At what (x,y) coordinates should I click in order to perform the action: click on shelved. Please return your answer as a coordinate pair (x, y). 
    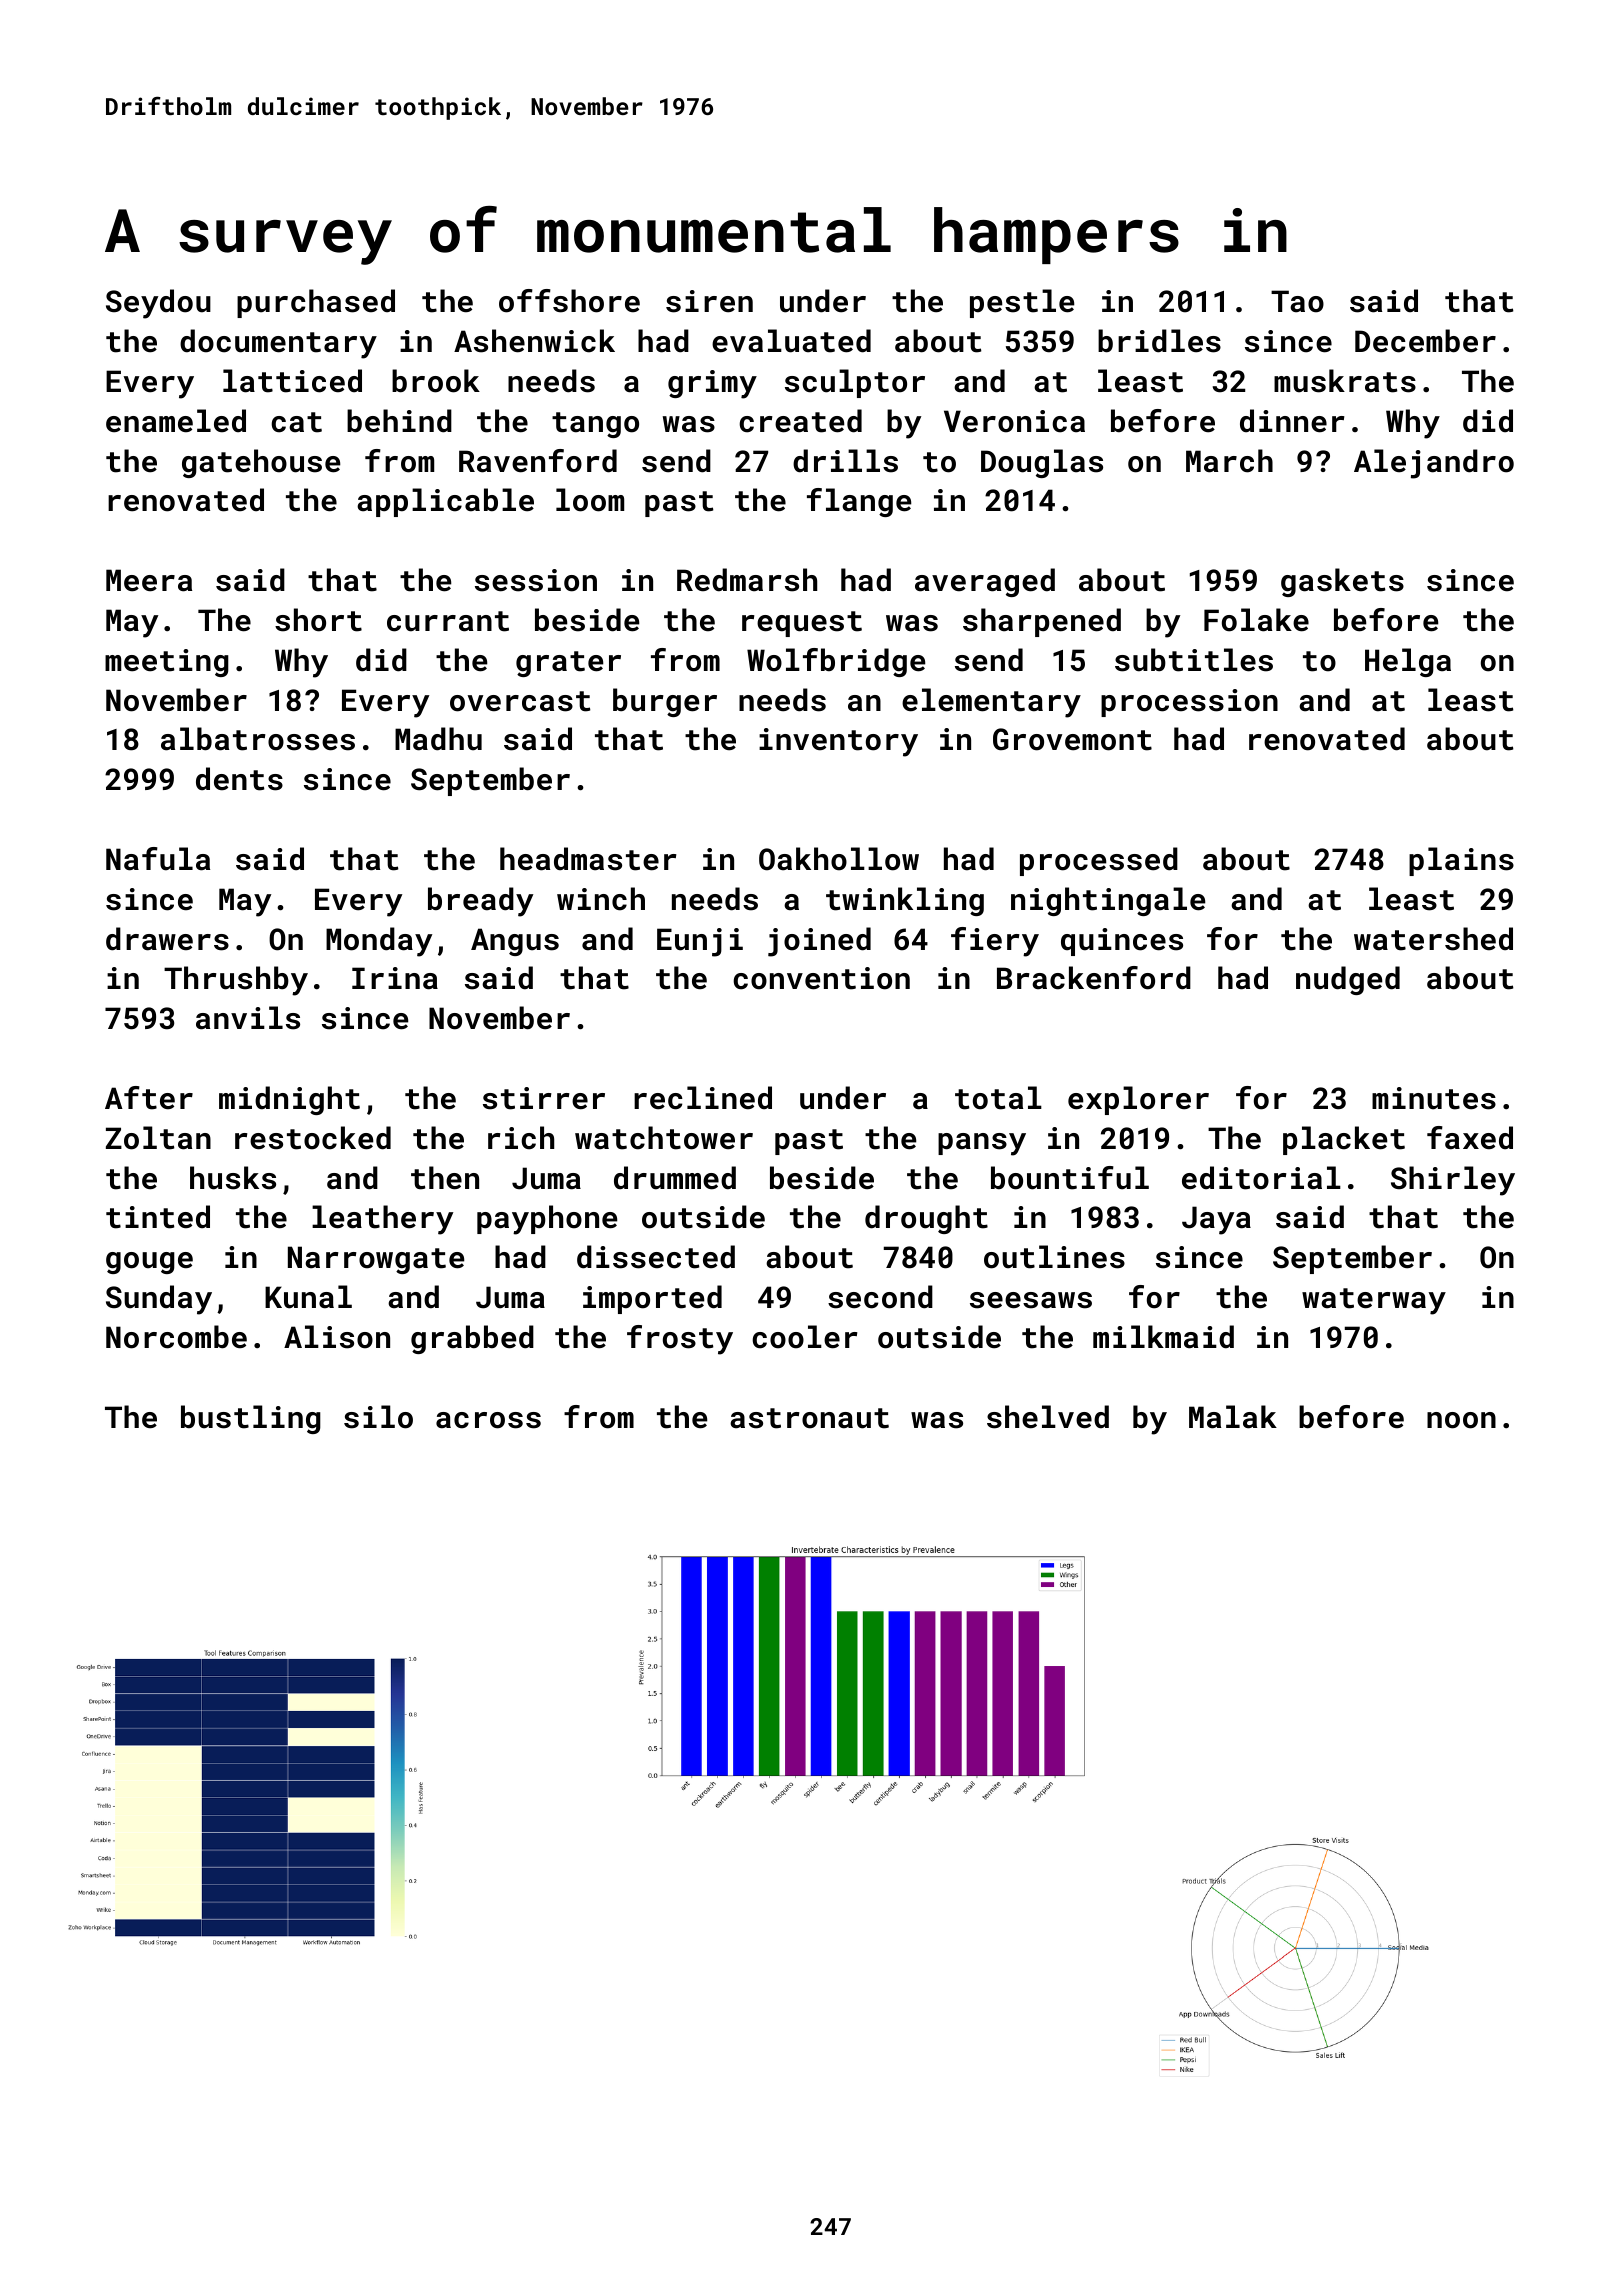
    Looking at the image, I should click on (1048, 1417).
